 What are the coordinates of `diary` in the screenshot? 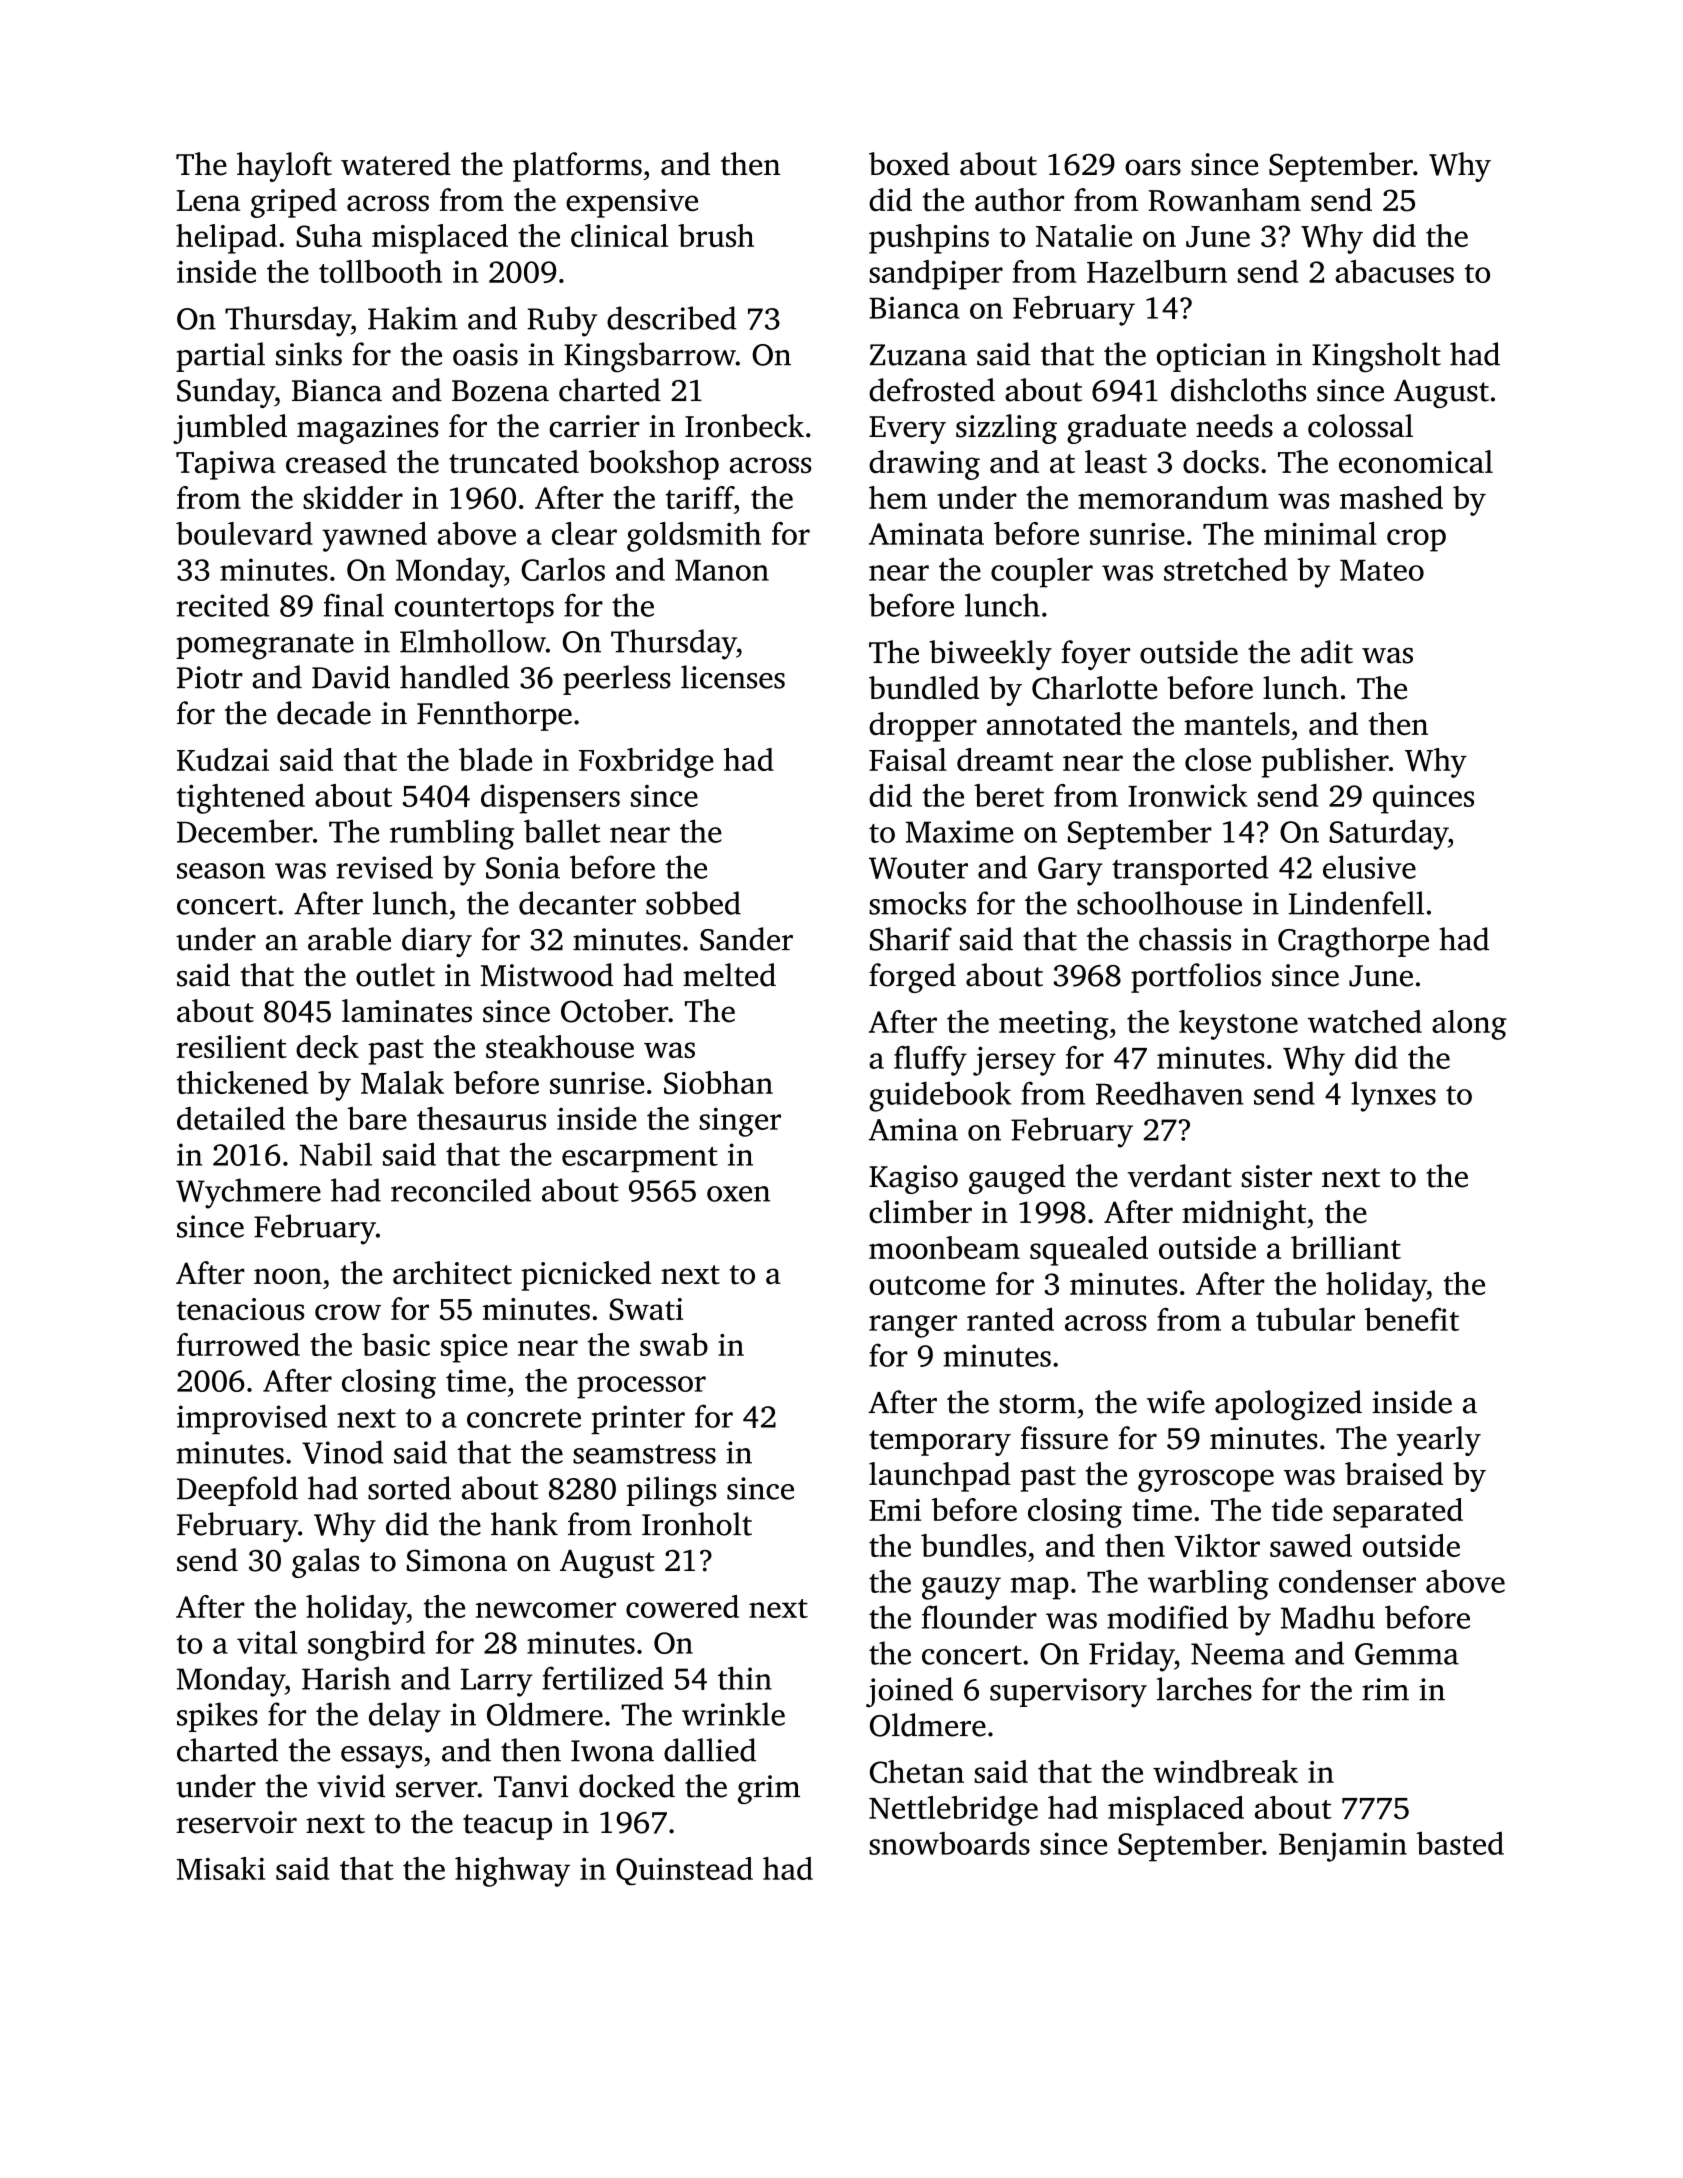 It's located at (437, 942).
